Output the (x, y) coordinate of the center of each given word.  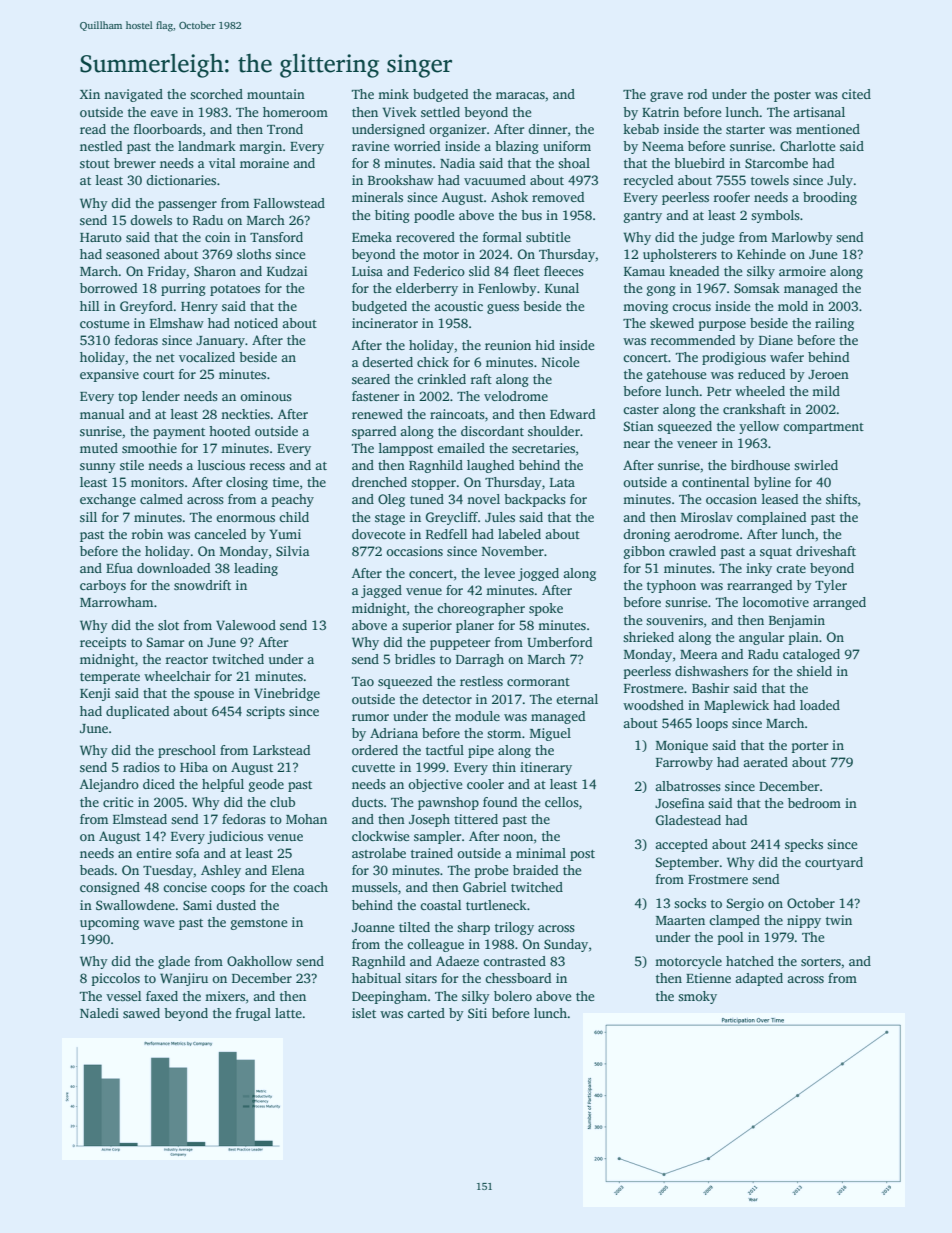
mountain (276, 94)
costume (104, 324)
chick (433, 362)
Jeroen (828, 374)
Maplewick (736, 706)
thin (504, 767)
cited (856, 94)
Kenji (95, 694)
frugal (253, 1014)
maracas (520, 95)
